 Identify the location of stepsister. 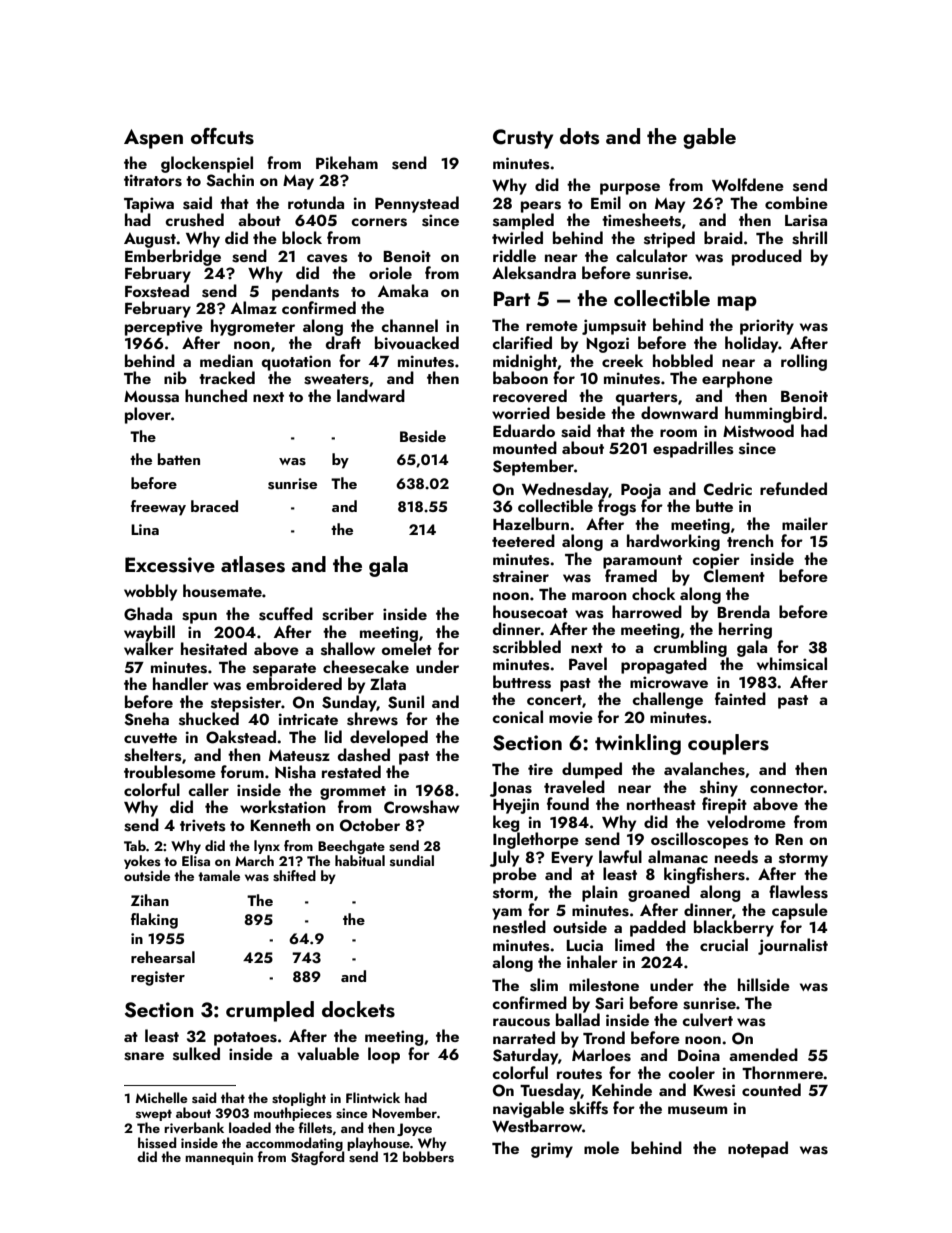
(246, 704).
